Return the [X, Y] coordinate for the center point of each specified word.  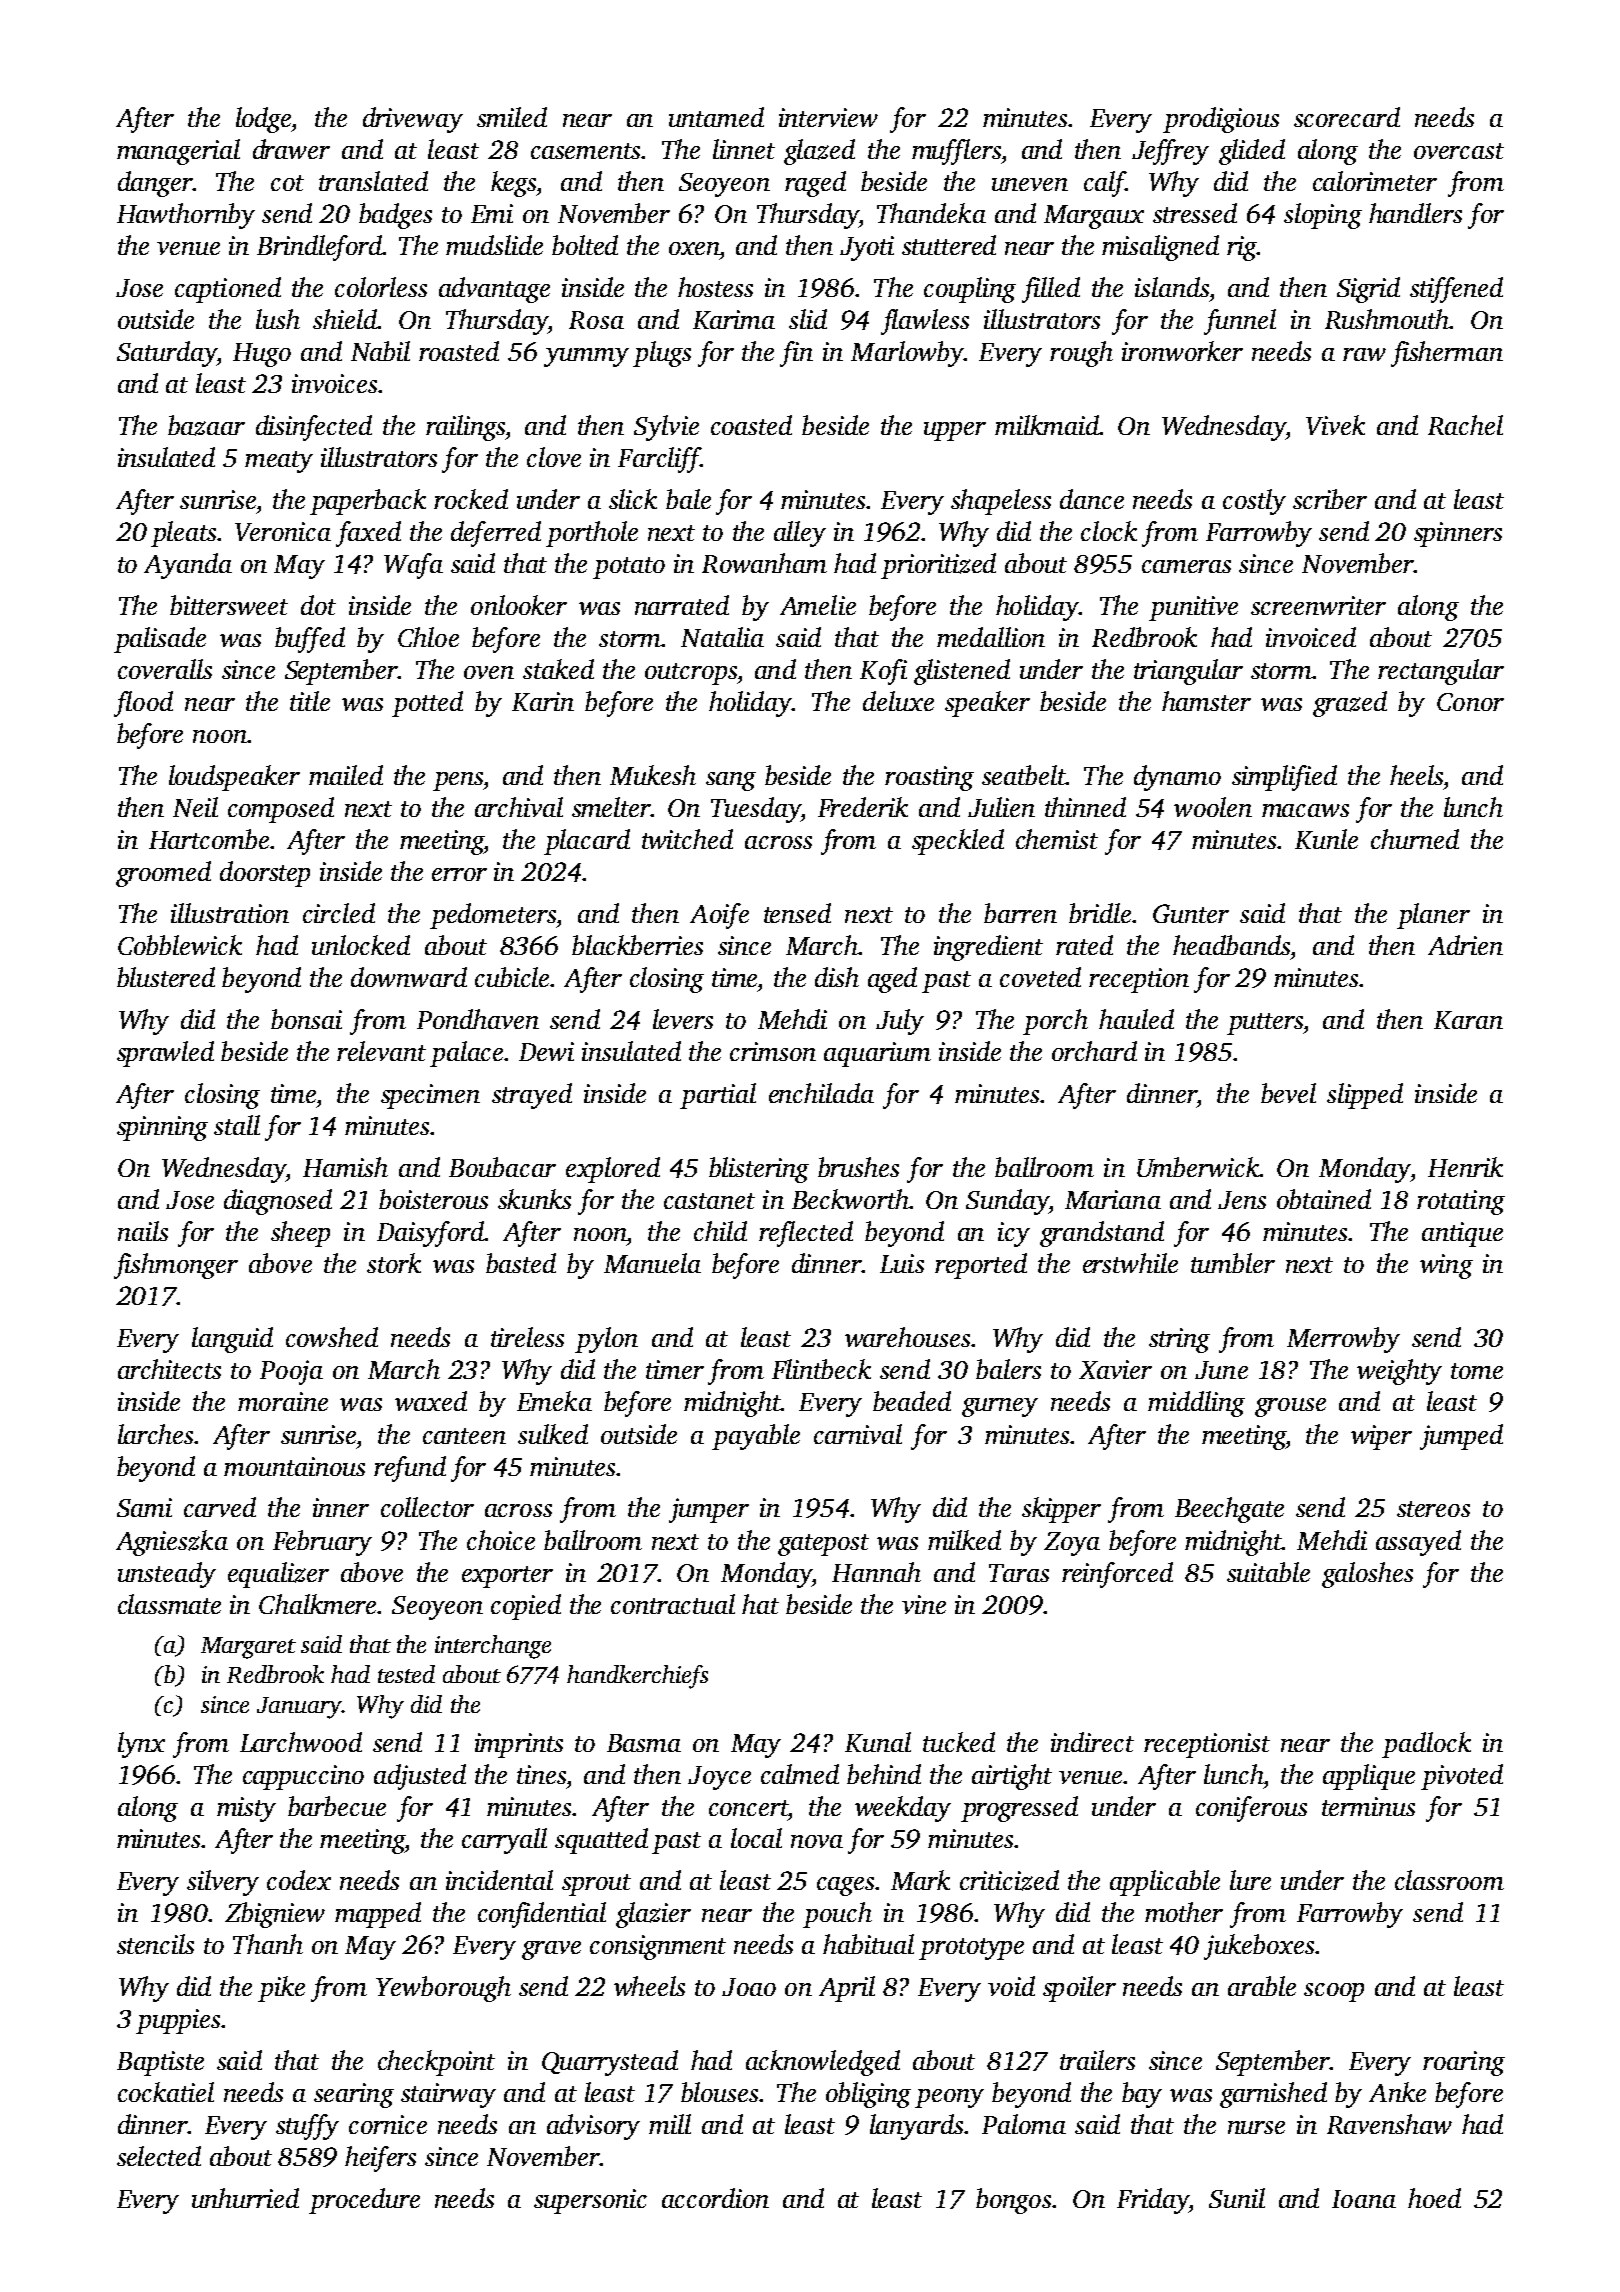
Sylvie [666, 428]
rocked [471, 499]
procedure [364, 2201]
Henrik [1465, 1167]
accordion [715, 2198]
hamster [1206, 701]
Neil [195, 807]
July [900, 1022]
